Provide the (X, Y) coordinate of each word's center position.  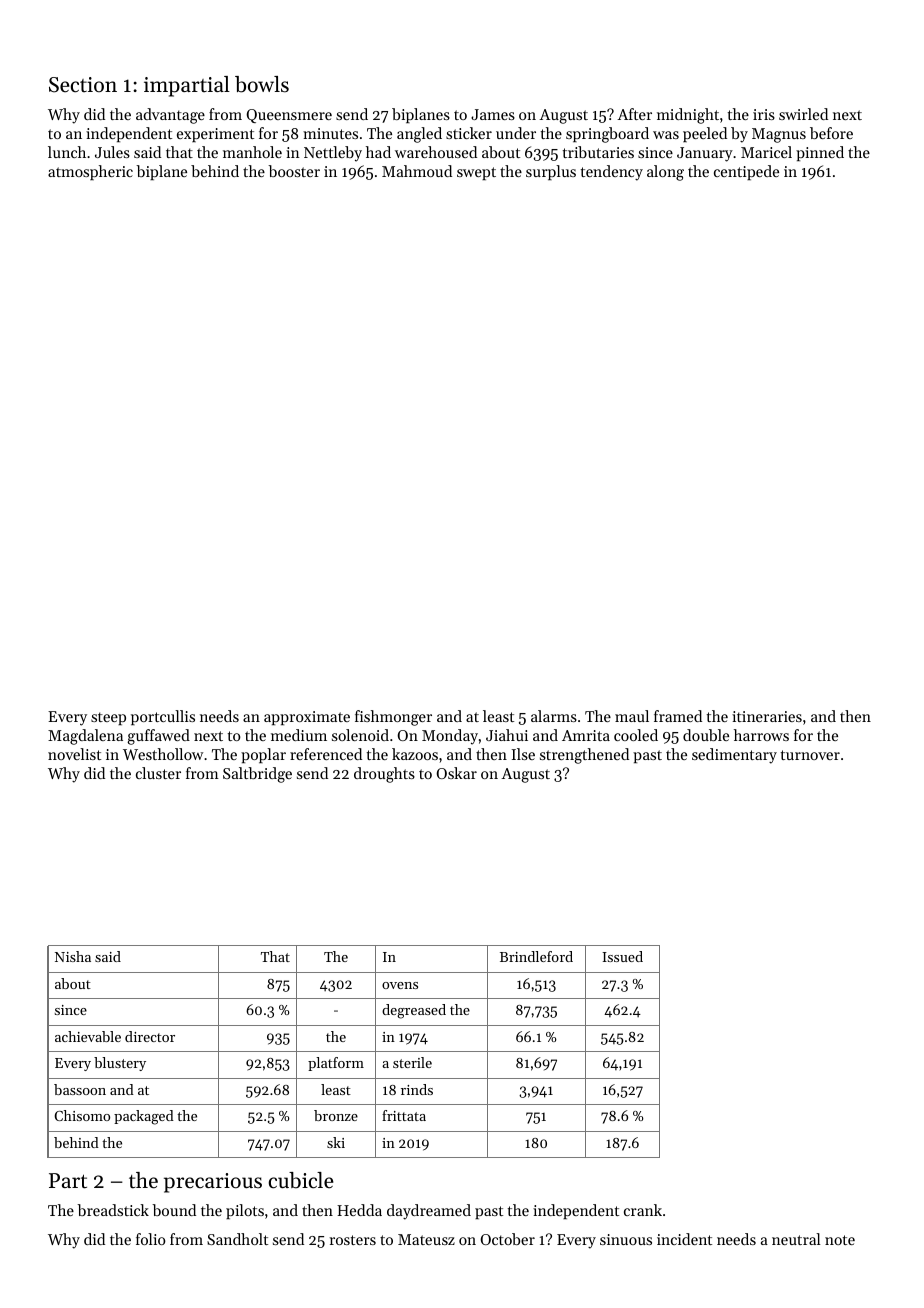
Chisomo (82, 1115)
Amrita (586, 735)
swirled (803, 114)
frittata (404, 1115)
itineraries (767, 716)
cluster (158, 773)
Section (83, 85)
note (840, 1240)
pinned (820, 153)
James (493, 114)
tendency (612, 173)
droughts (384, 775)
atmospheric (90, 172)
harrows (761, 735)
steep (108, 718)
